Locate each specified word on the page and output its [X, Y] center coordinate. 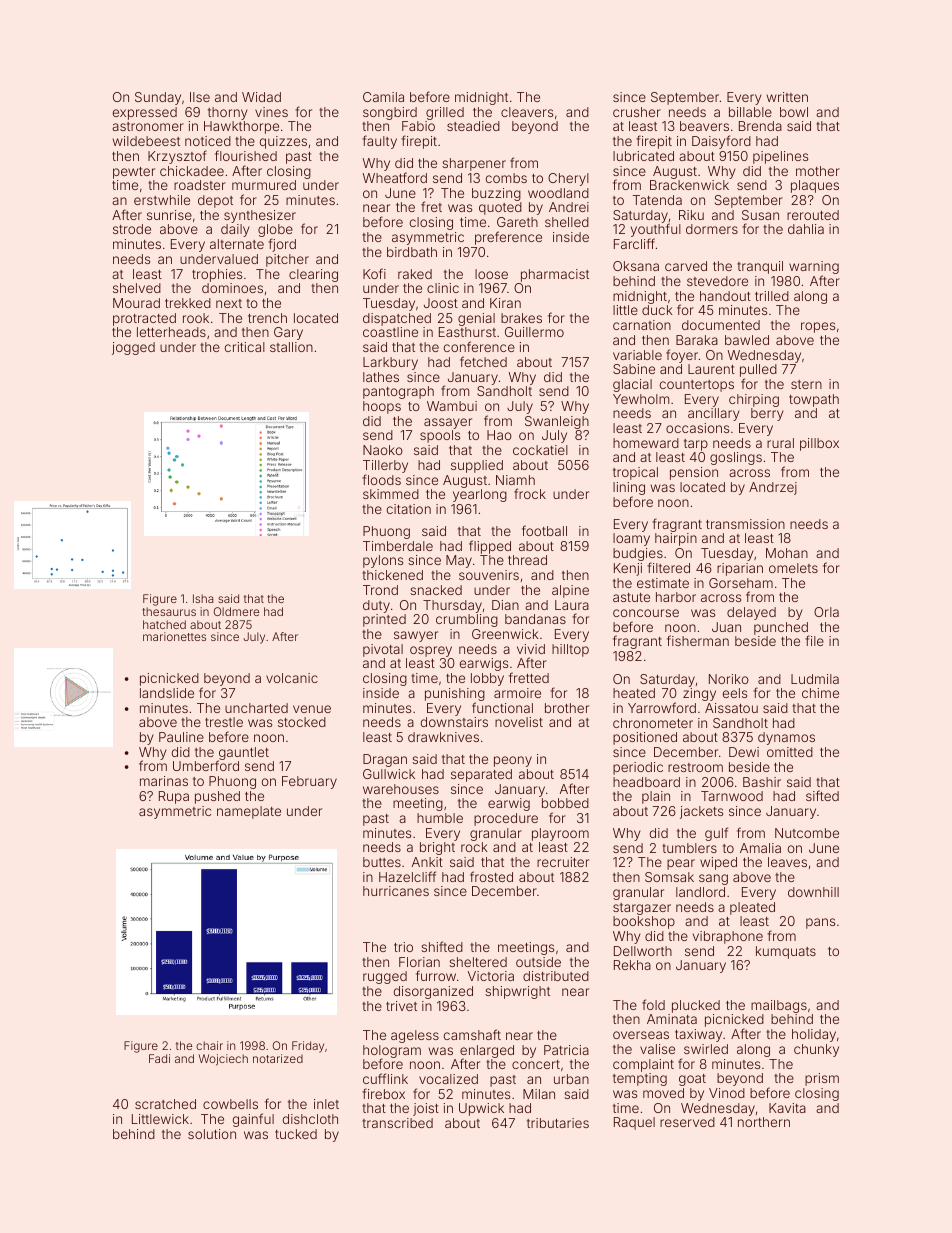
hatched [164, 624]
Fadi [159, 1058]
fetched [483, 361]
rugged [385, 977]
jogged [133, 348]
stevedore [717, 281]
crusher [637, 112]
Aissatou [731, 708]
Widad [261, 97]
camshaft [472, 1034]
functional [502, 707]
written [787, 97]
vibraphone [728, 937]
